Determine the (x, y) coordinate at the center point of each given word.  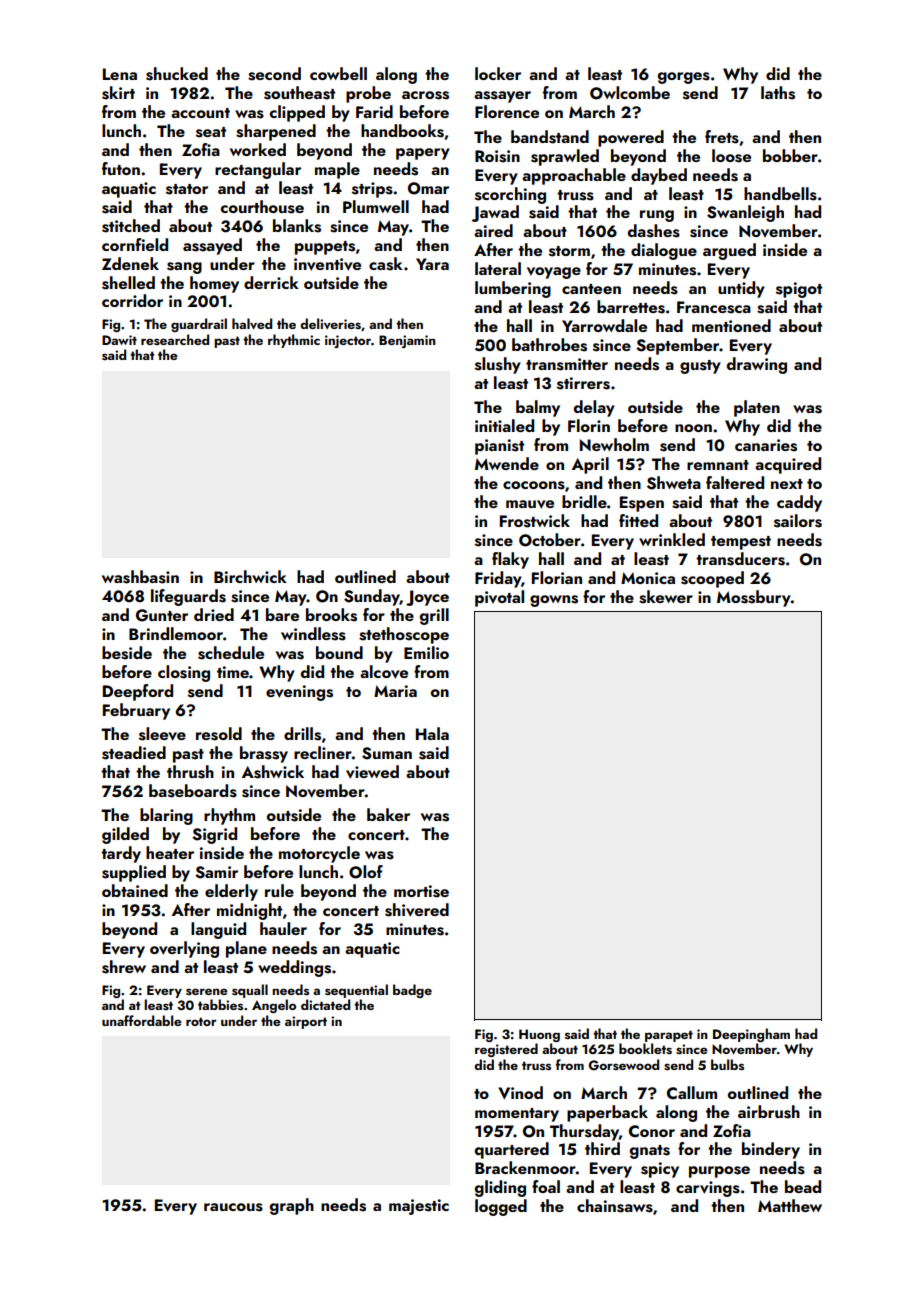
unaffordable (142, 1020)
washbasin (140, 577)
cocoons (534, 485)
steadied (134, 753)
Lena (120, 74)
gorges (684, 78)
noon (693, 428)
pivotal (499, 598)
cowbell (338, 73)
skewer (666, 597)
